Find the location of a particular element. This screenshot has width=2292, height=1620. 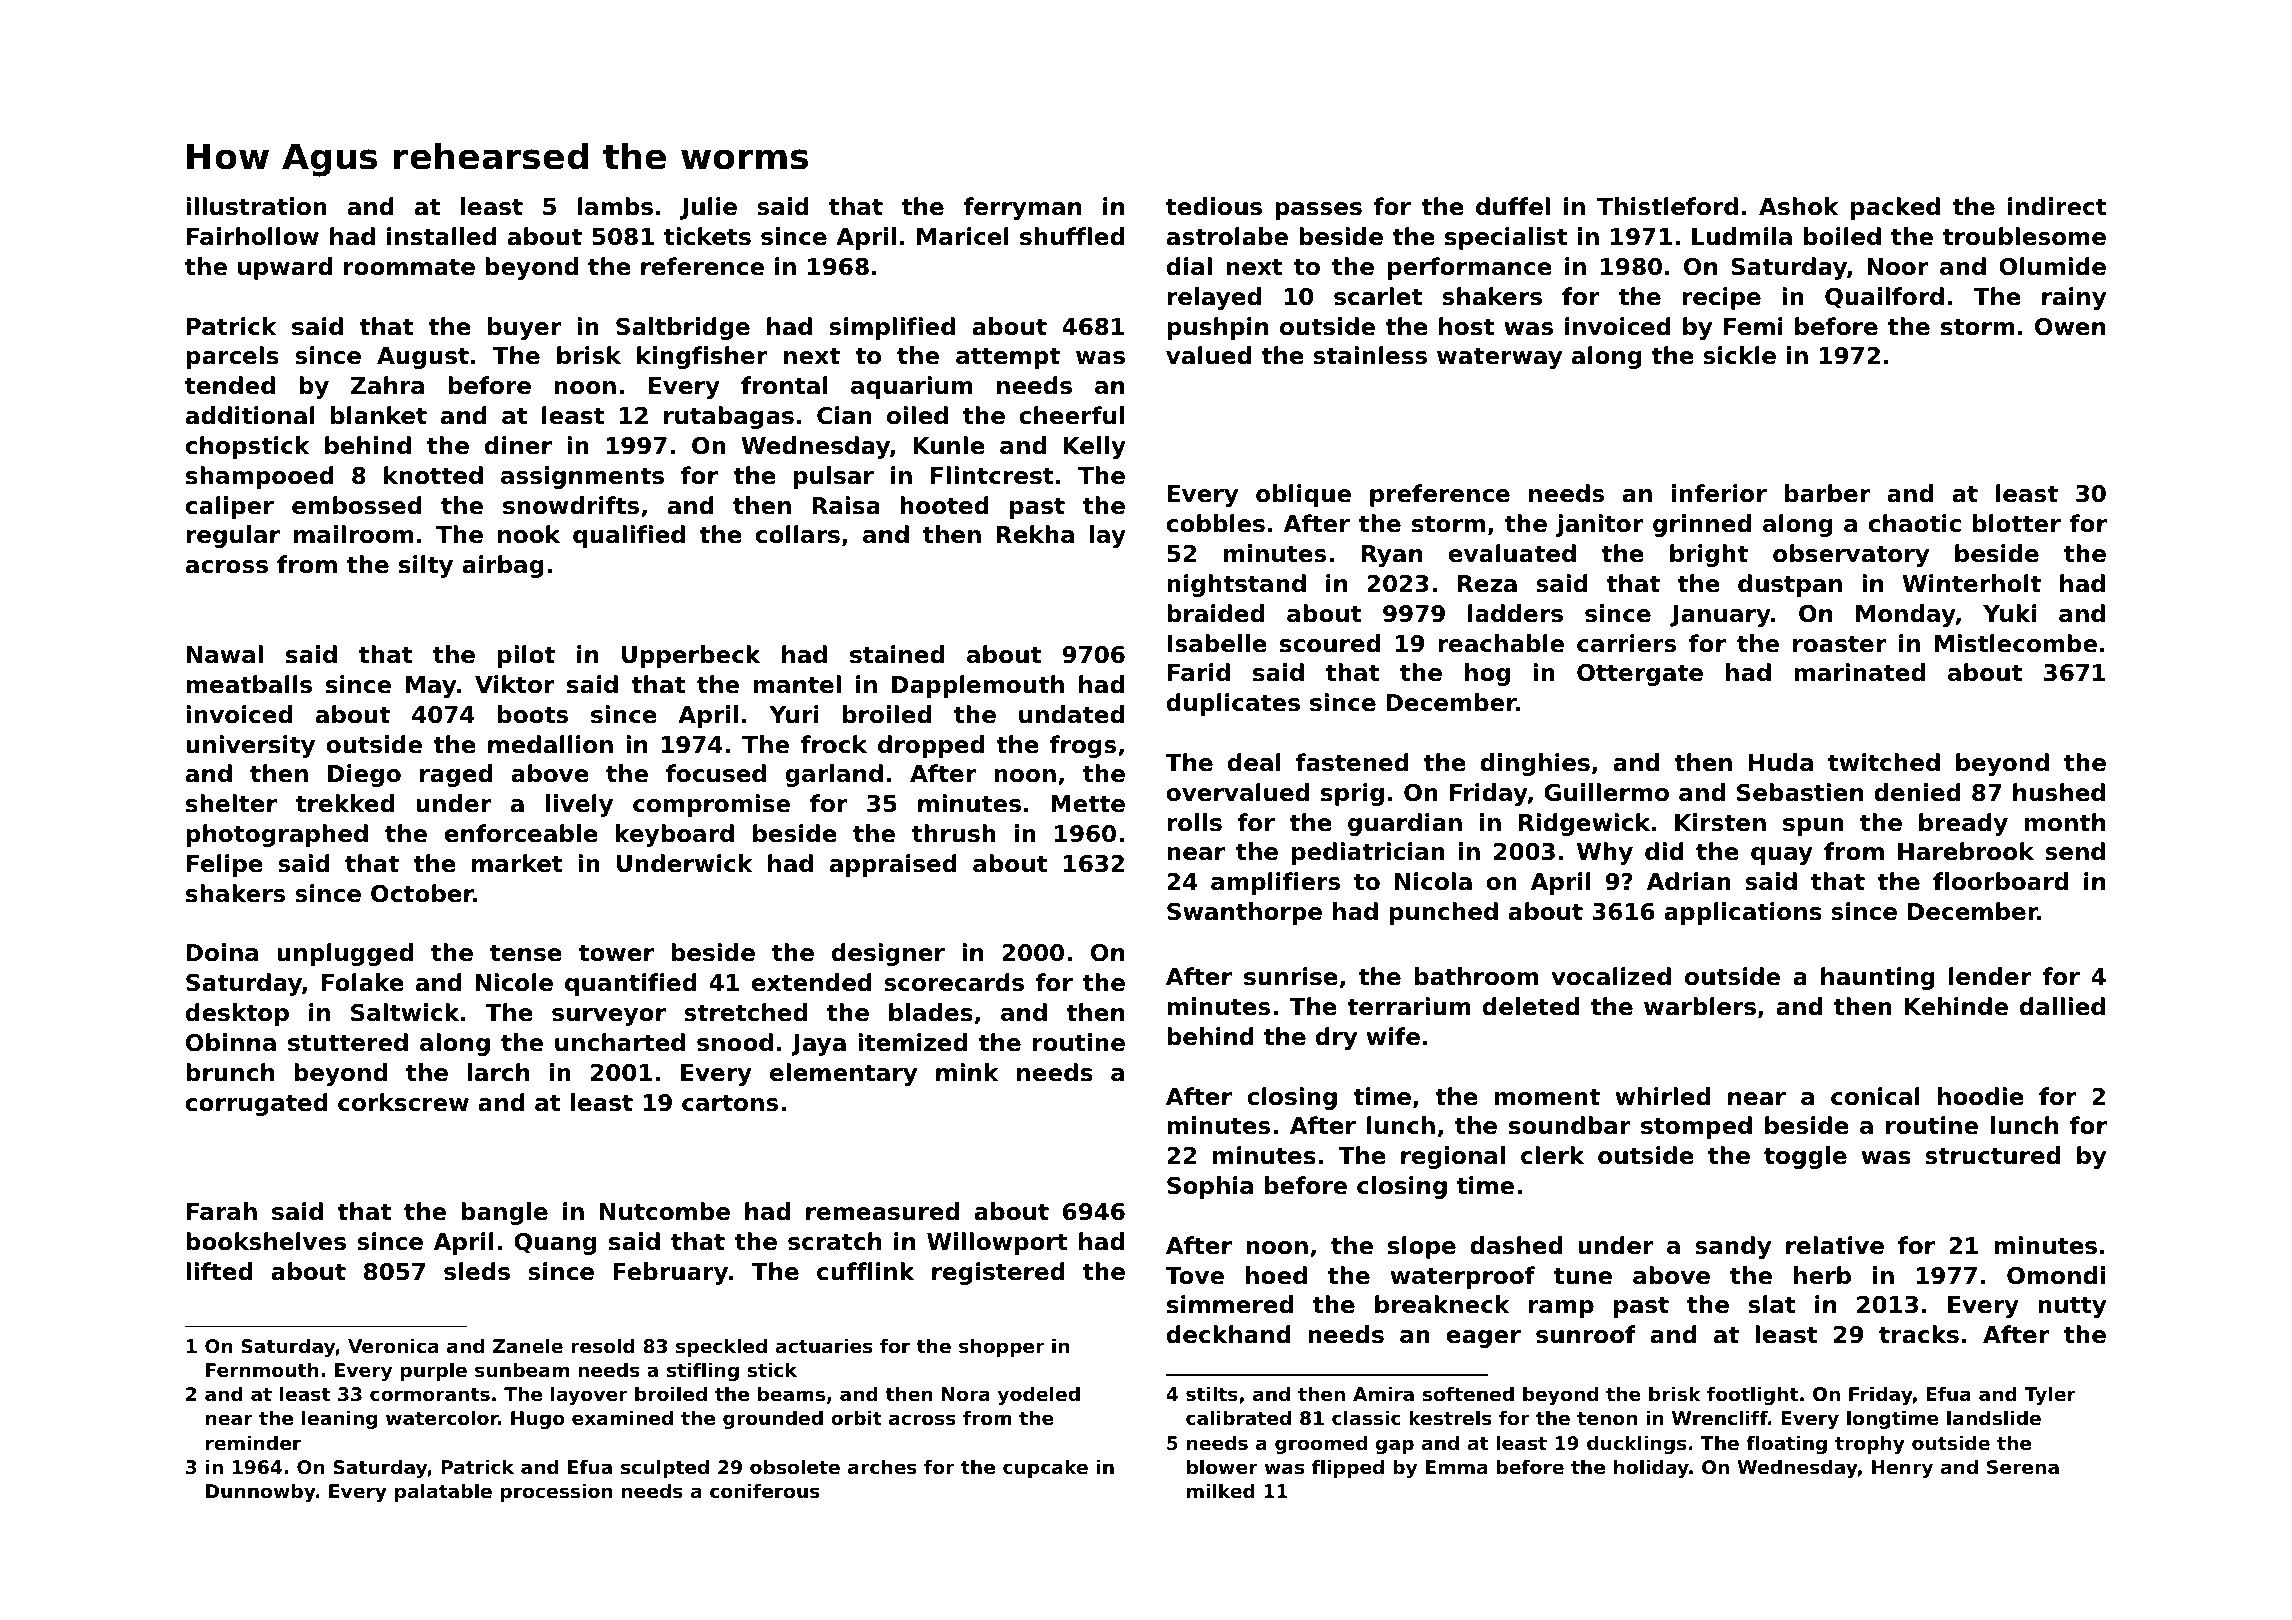

illustration is located at coordinates (256, 206).
